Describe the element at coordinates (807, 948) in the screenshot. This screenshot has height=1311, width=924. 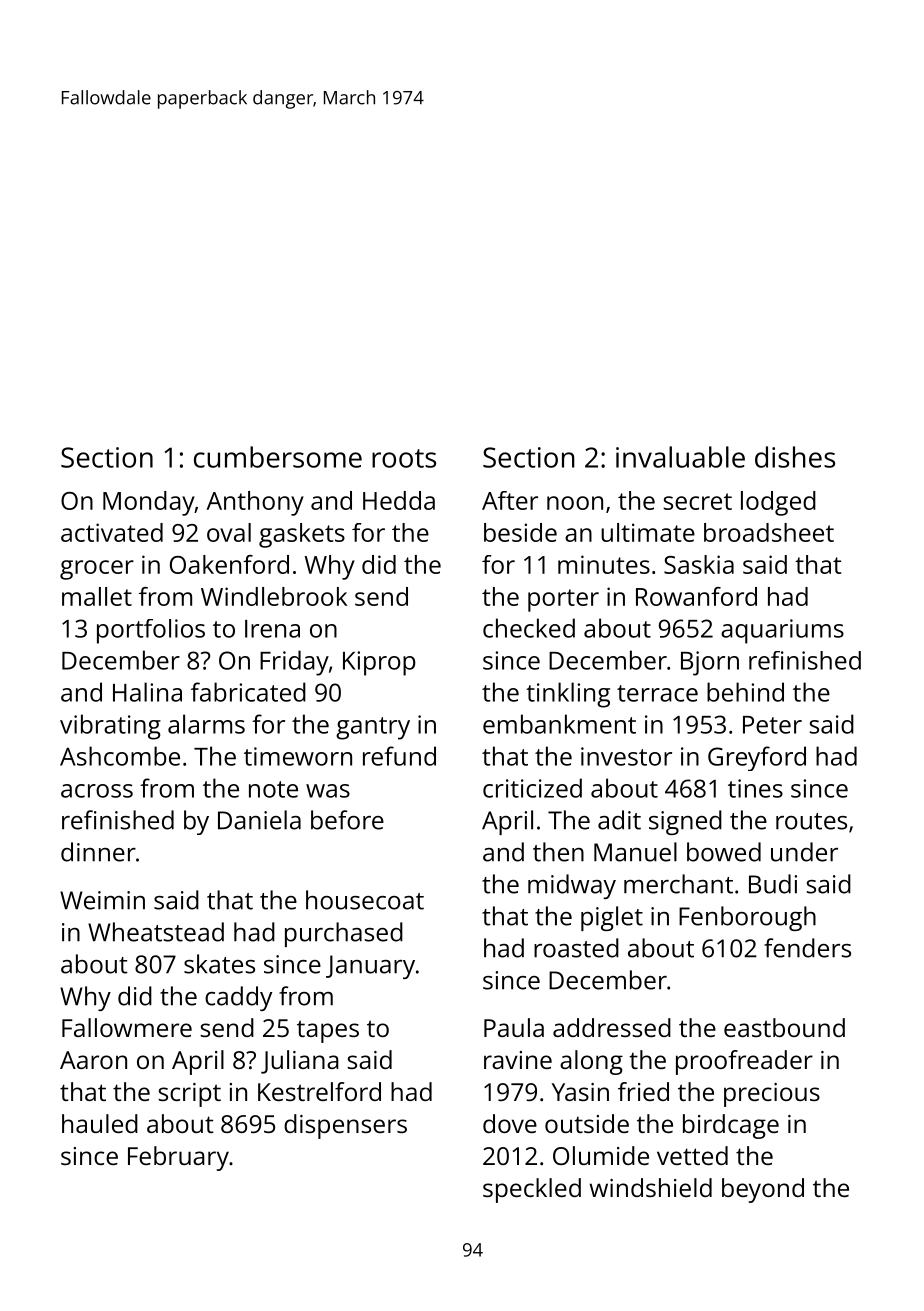
I see `fenders` at that location.
